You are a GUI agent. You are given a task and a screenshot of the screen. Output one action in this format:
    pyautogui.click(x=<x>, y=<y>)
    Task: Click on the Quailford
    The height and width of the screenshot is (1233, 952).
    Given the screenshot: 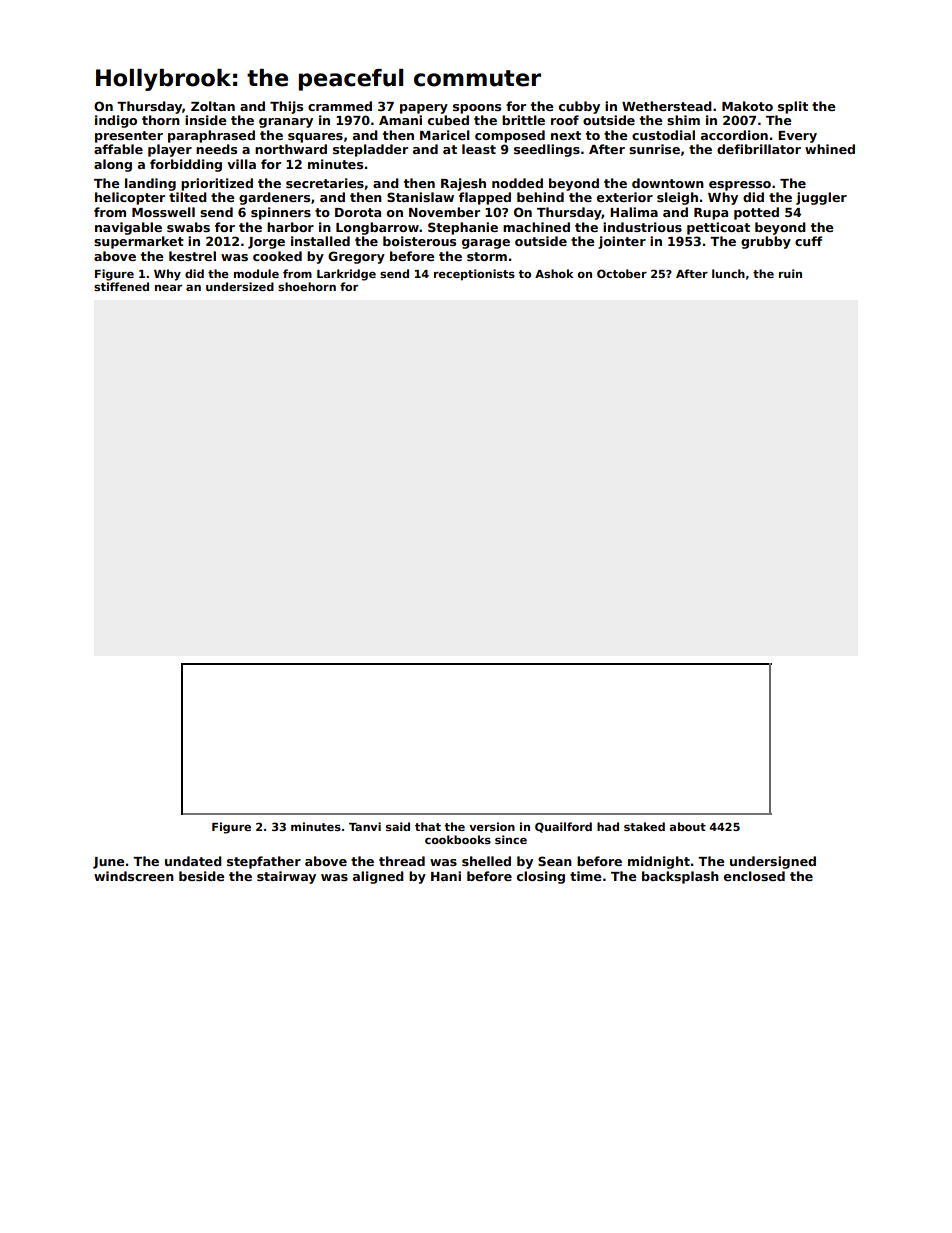 What is the action you would take?
    pyautogui.click(x=563, y=827)
